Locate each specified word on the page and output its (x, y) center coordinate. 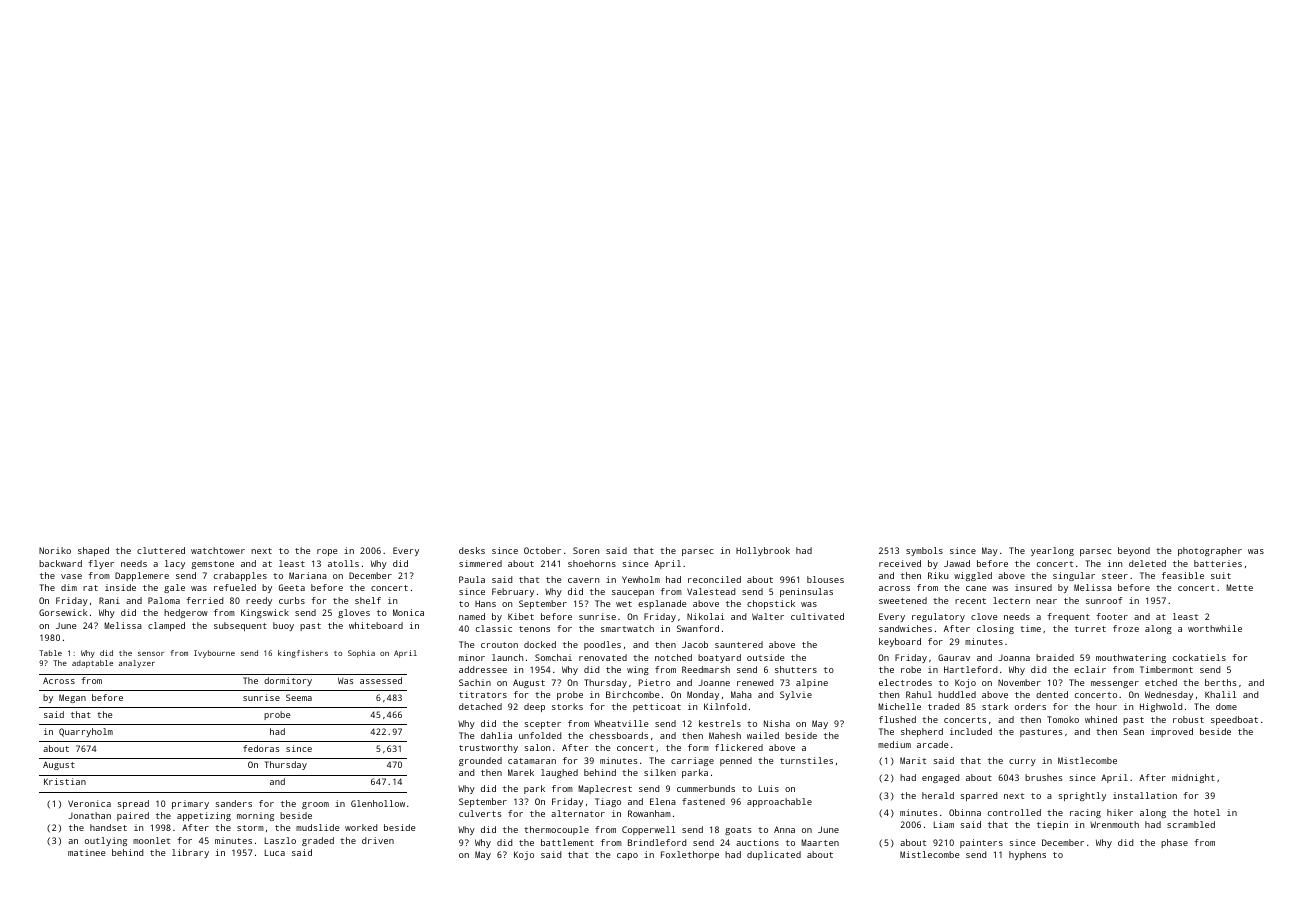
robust (1188, 719)
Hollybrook (763, 551)
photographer (1210, 551)
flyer (101, 564)
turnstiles (806, 760)
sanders (233, 803)
